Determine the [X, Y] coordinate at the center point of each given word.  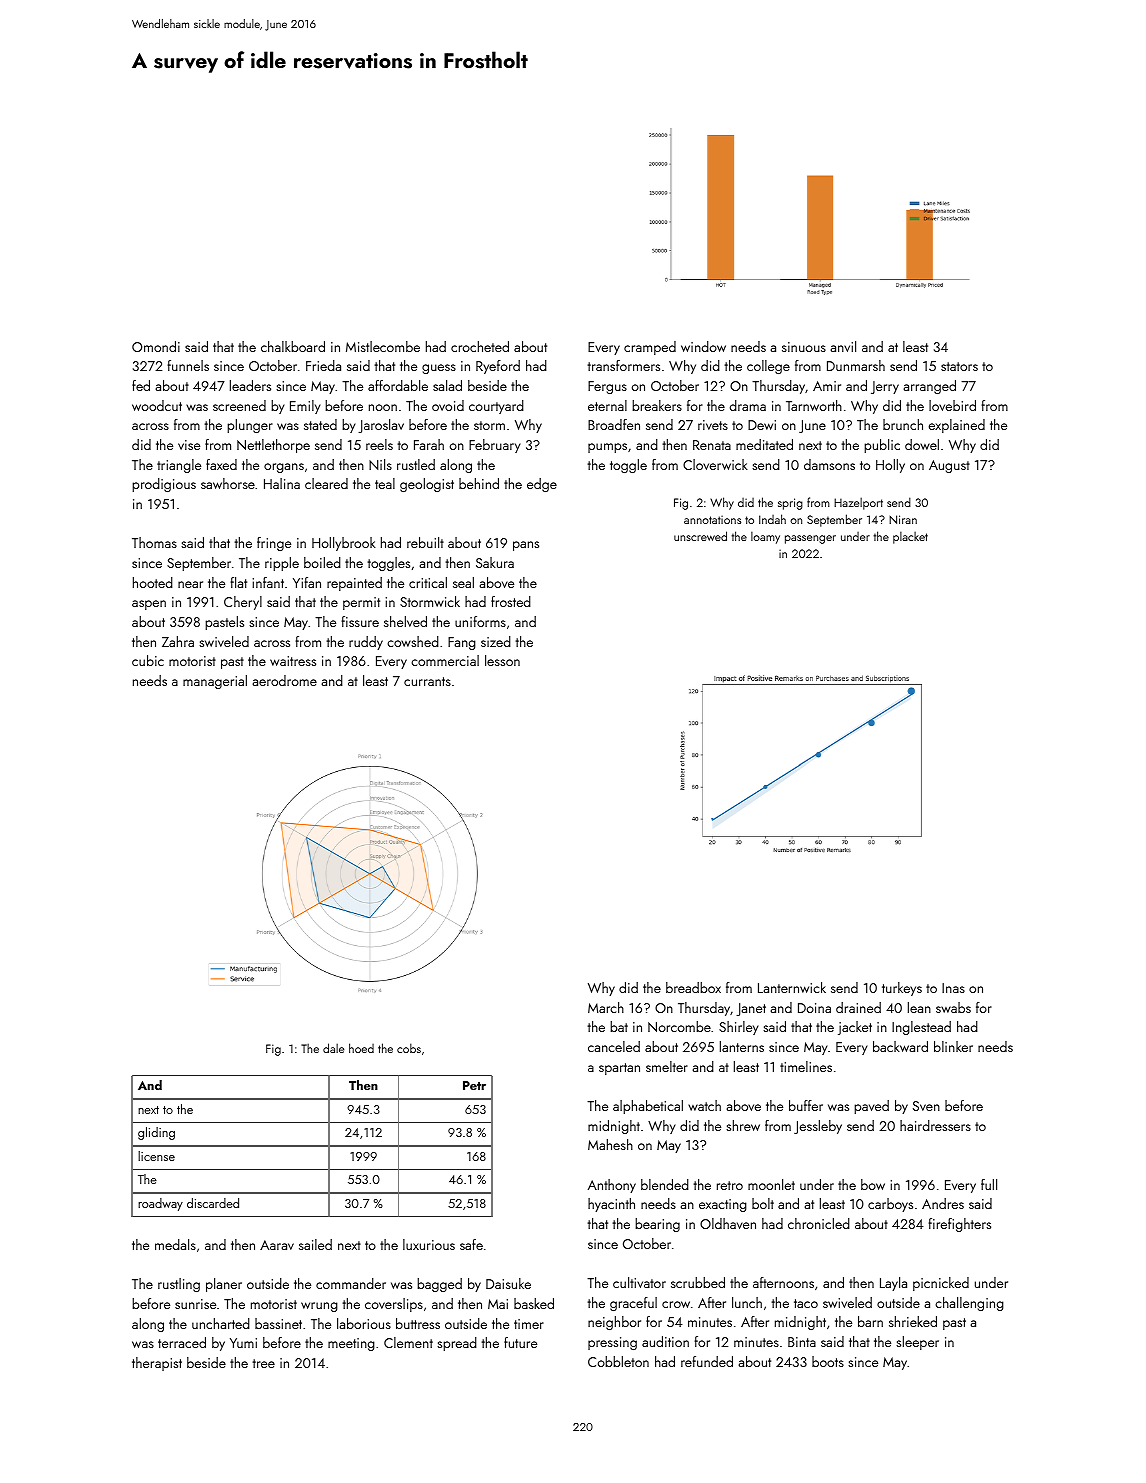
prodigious [164, 485]
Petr [474, 1085]
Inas [953, 988]
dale [333, 1048]
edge [542, 485]
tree [263, 1363]
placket [910, 537]
